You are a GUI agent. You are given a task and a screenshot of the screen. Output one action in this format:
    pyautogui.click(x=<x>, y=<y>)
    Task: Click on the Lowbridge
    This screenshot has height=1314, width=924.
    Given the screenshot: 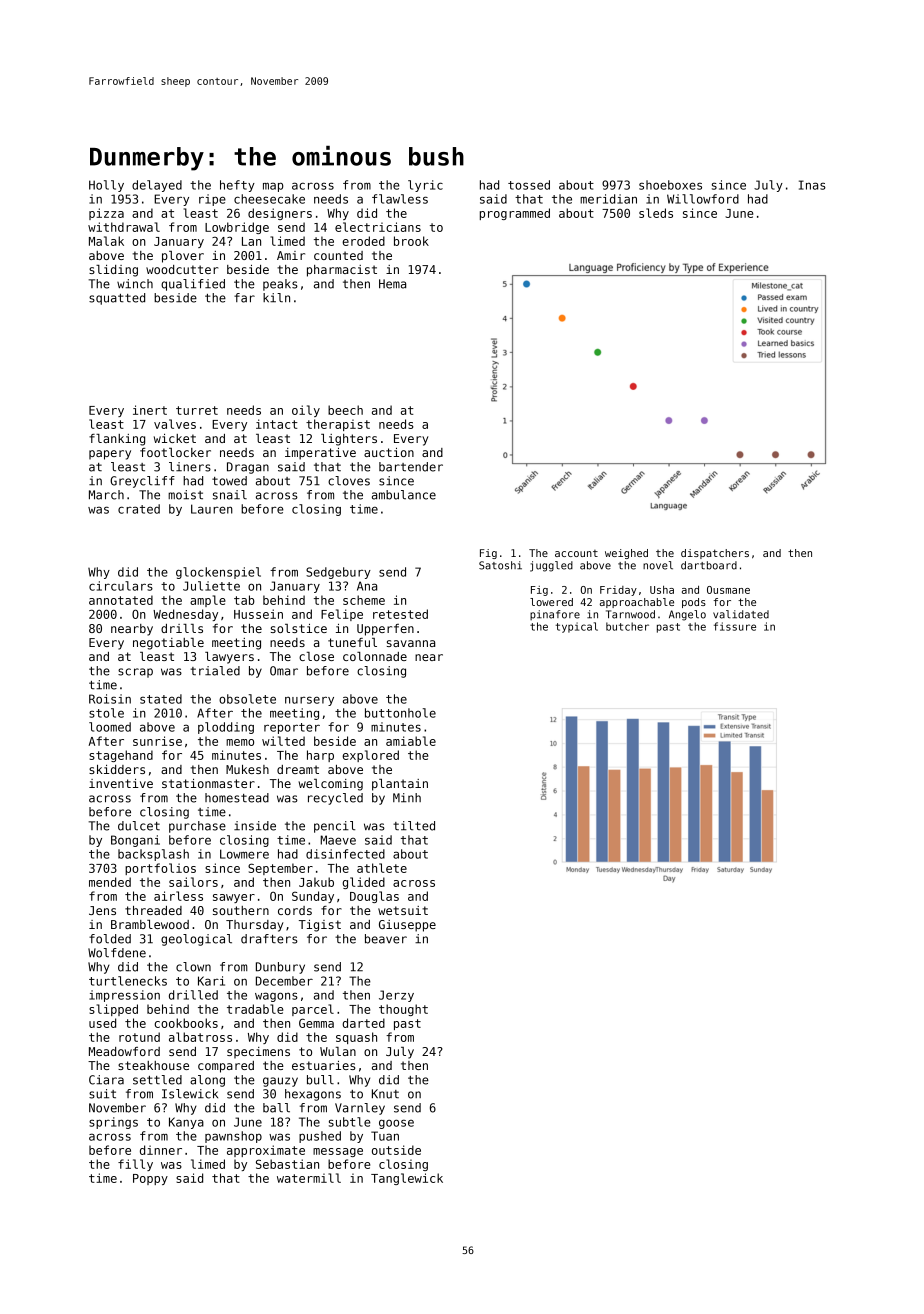 What is the action you would take?
    pyautogui.click(x=237, y=228)
